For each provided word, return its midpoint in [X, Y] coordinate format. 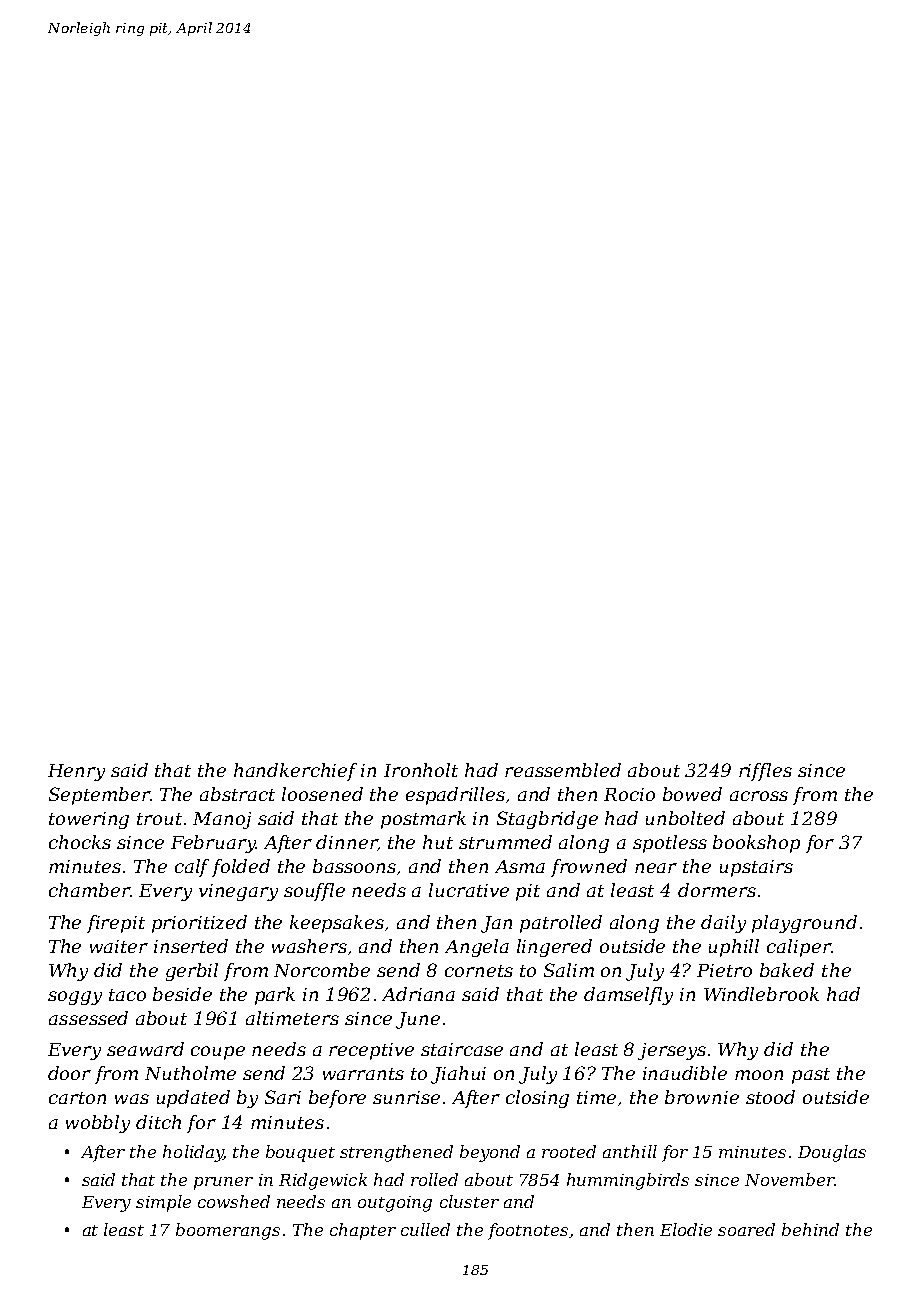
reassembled [563, 770]
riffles [765, 772]
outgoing [395, 1204]
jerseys [672, 1051]
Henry [76, 772]
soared [746, 1229]
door [69, 1073]
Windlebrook [761, 994]
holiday [193, 1153]
